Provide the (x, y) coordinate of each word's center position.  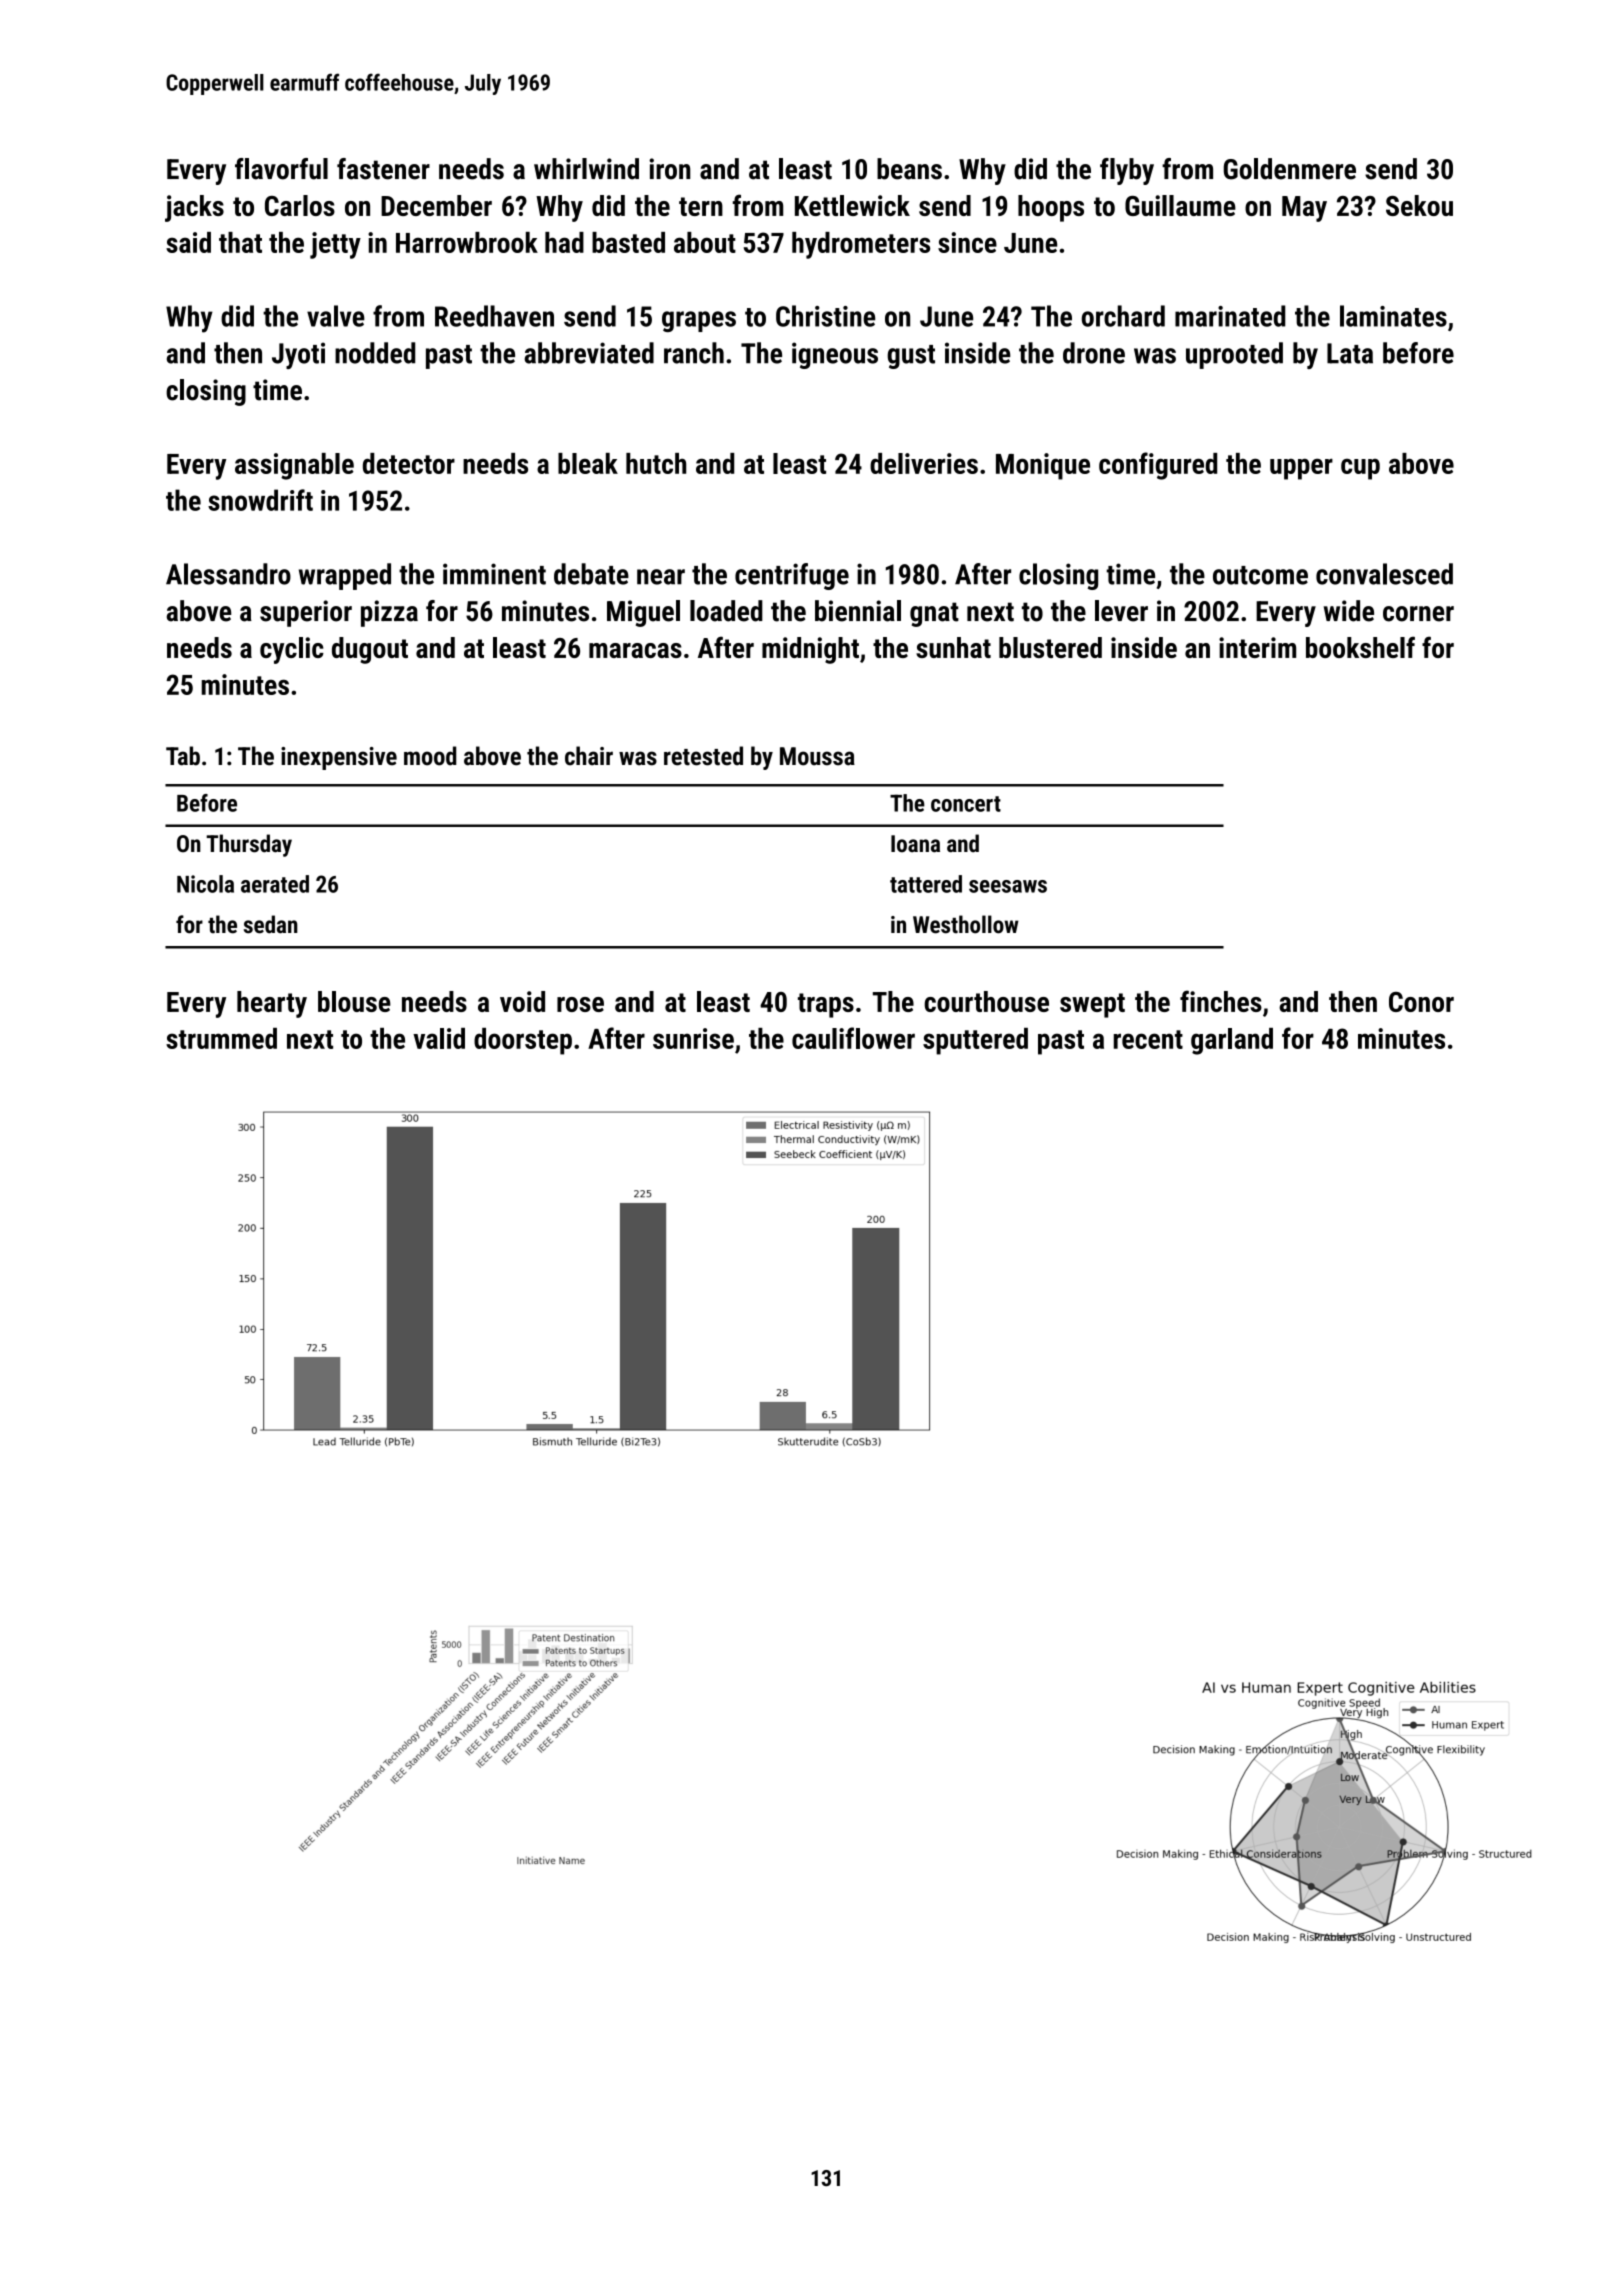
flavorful (281, 169)
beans (909, 169)
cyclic (292, 650)
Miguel (643, 613)
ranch (694, 353)
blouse (354, 1001)
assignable (294, 466)
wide (1349, 611)
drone (1094, 353)
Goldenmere (1290, 169)
